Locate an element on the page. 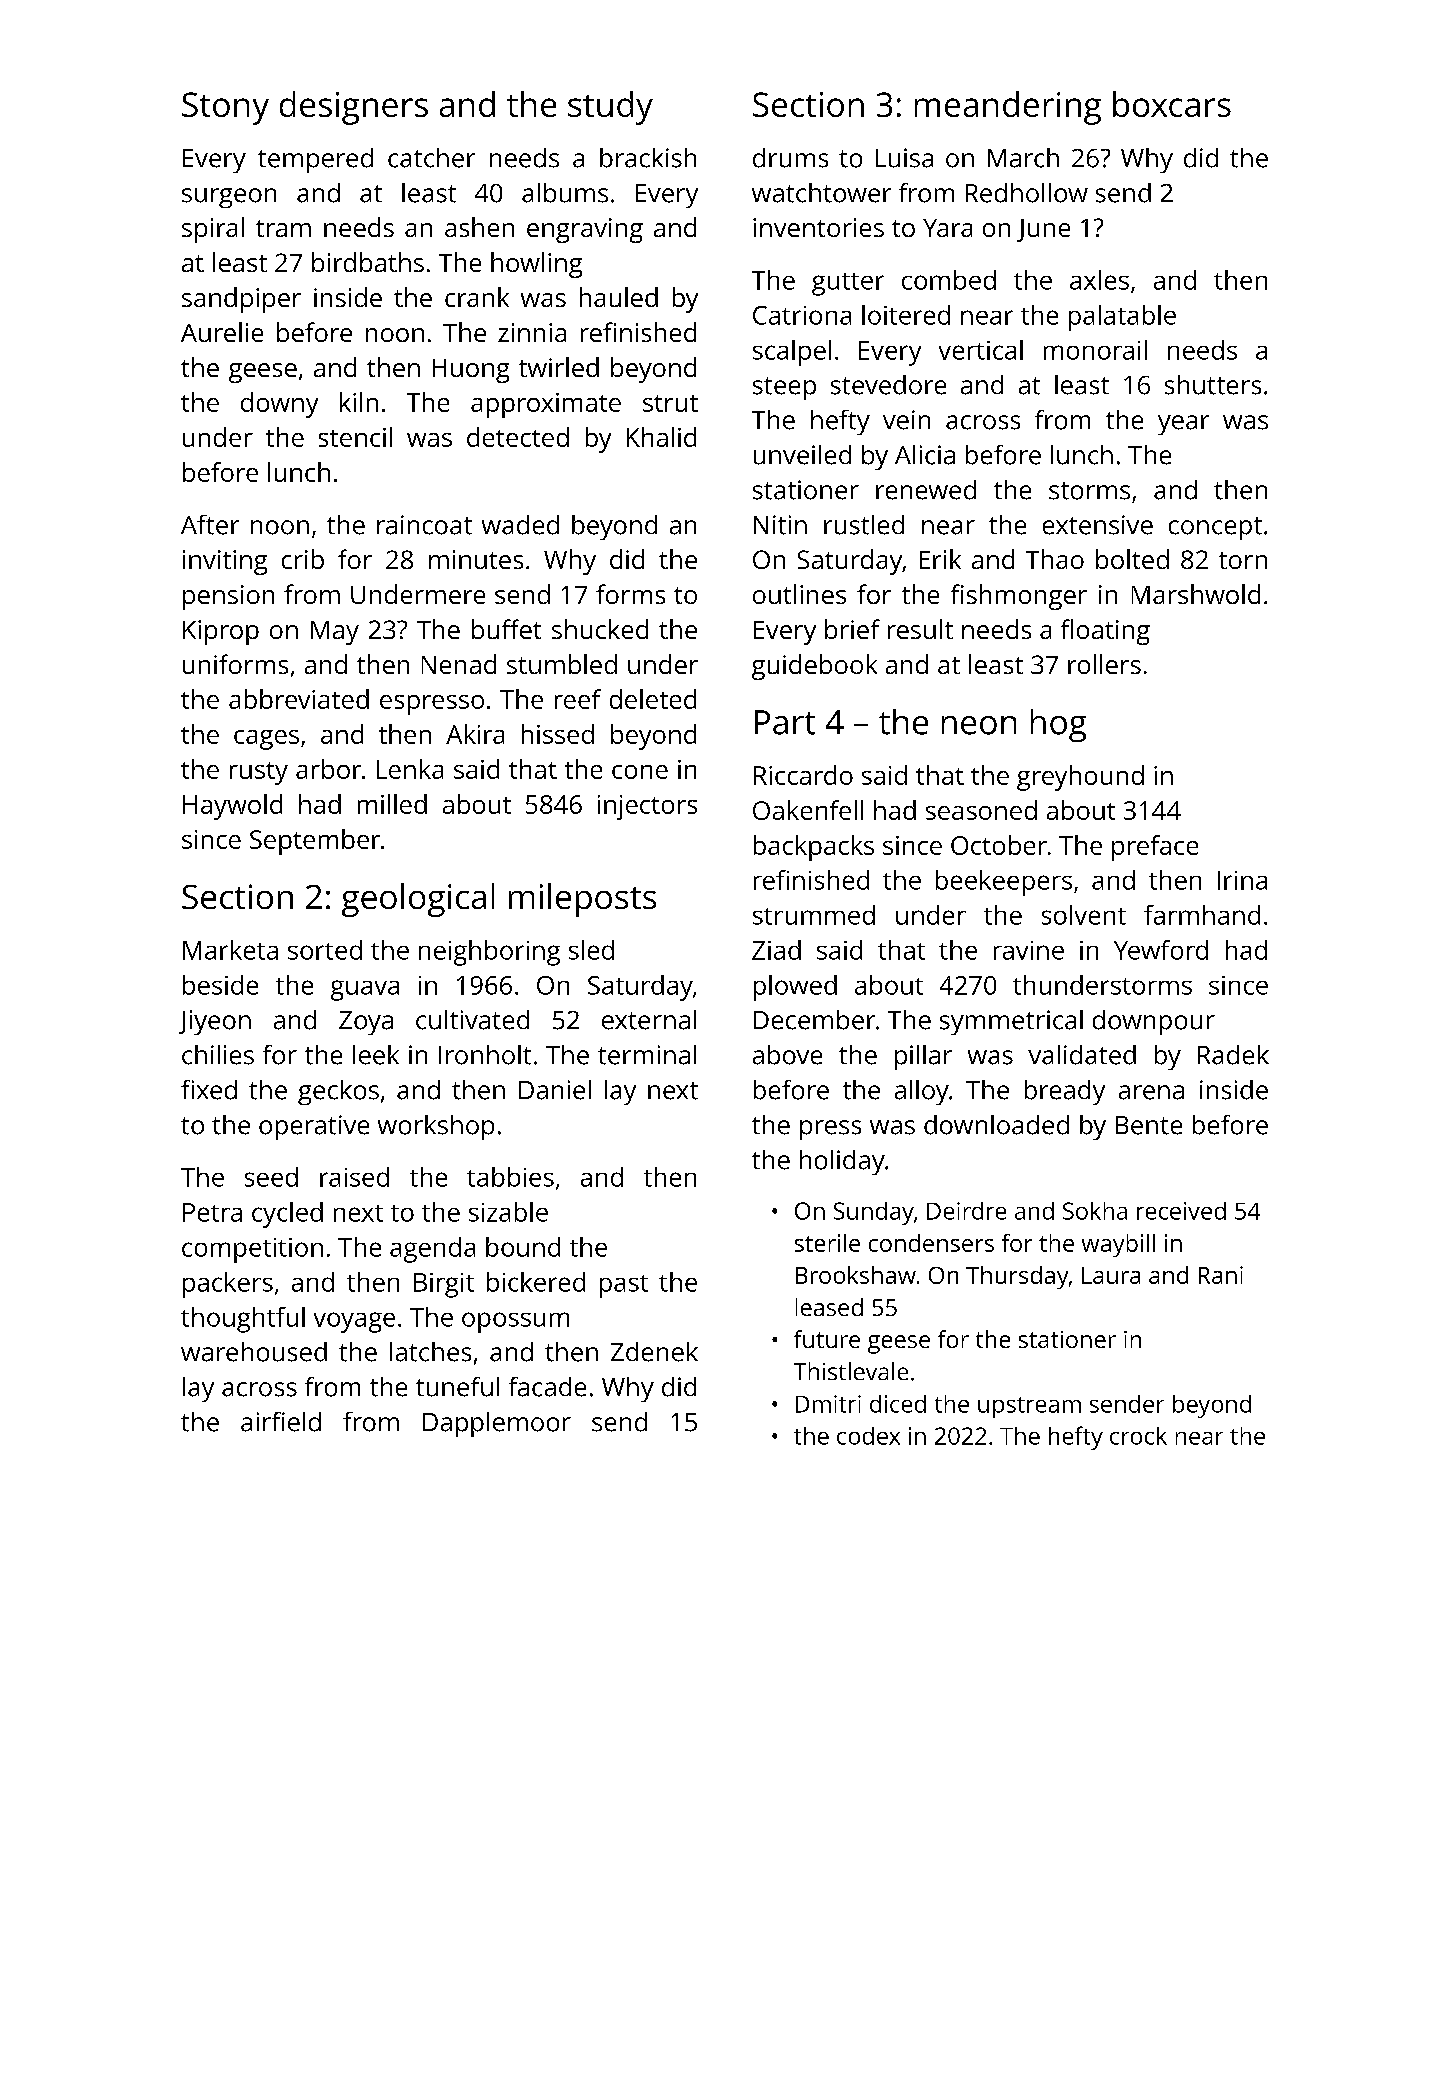 The height and width of the page is (2100, 1450). Sokha is located at coordinates (1095, 1211).
